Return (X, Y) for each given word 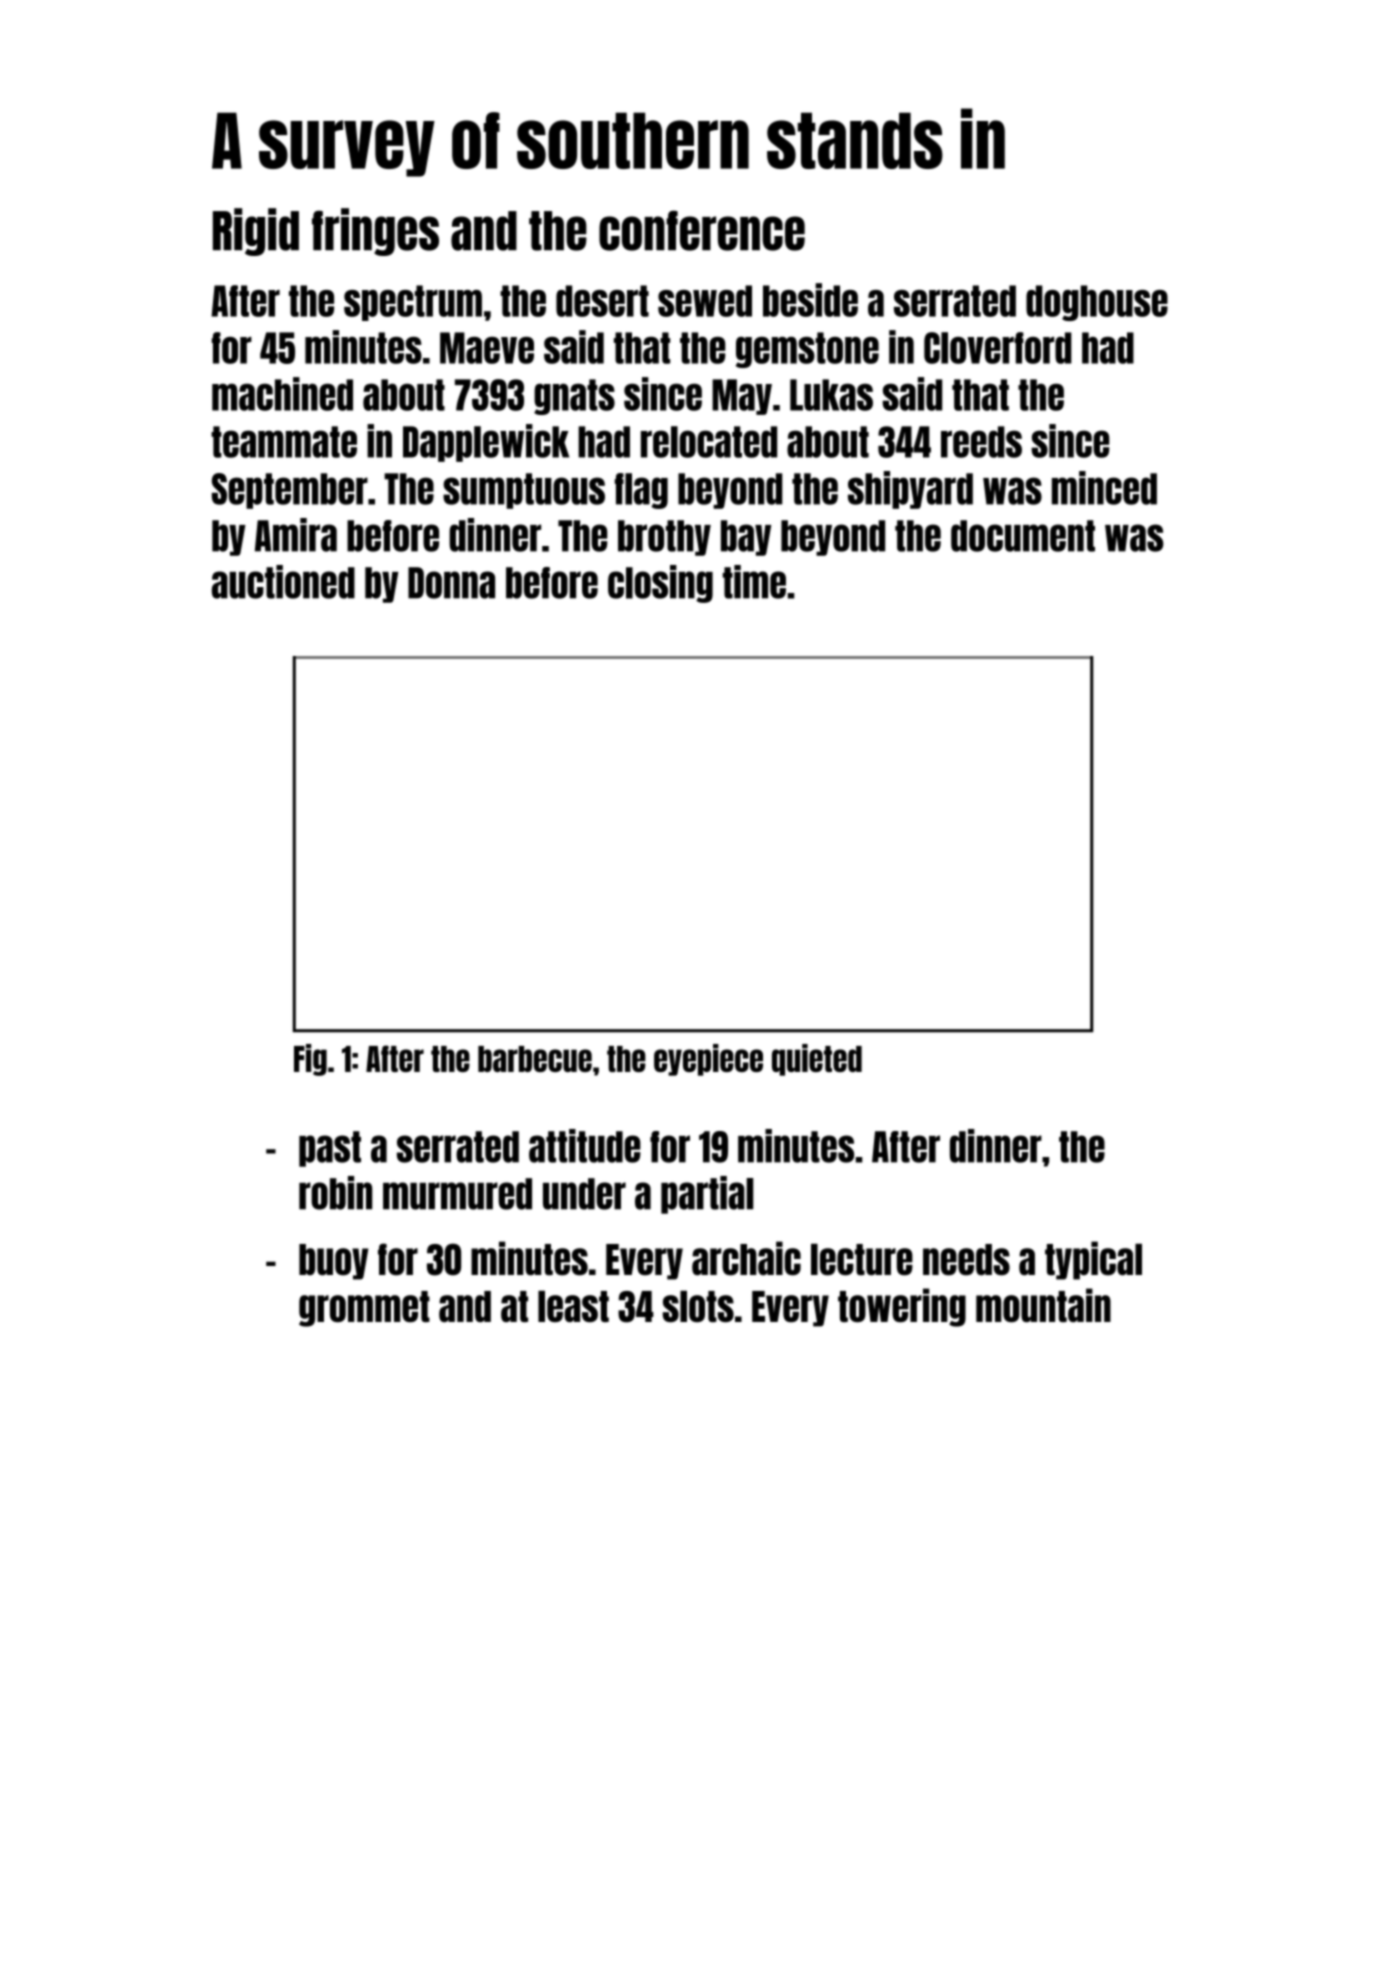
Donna (451, 583)
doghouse (1097, 303)
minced (1104, 488)
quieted (817, 1060)
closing (660, 584)
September (290, 491)
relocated (709, 442)
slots (698, 1306)
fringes (375, 232)
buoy (334, 1262)
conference (702, 230)
